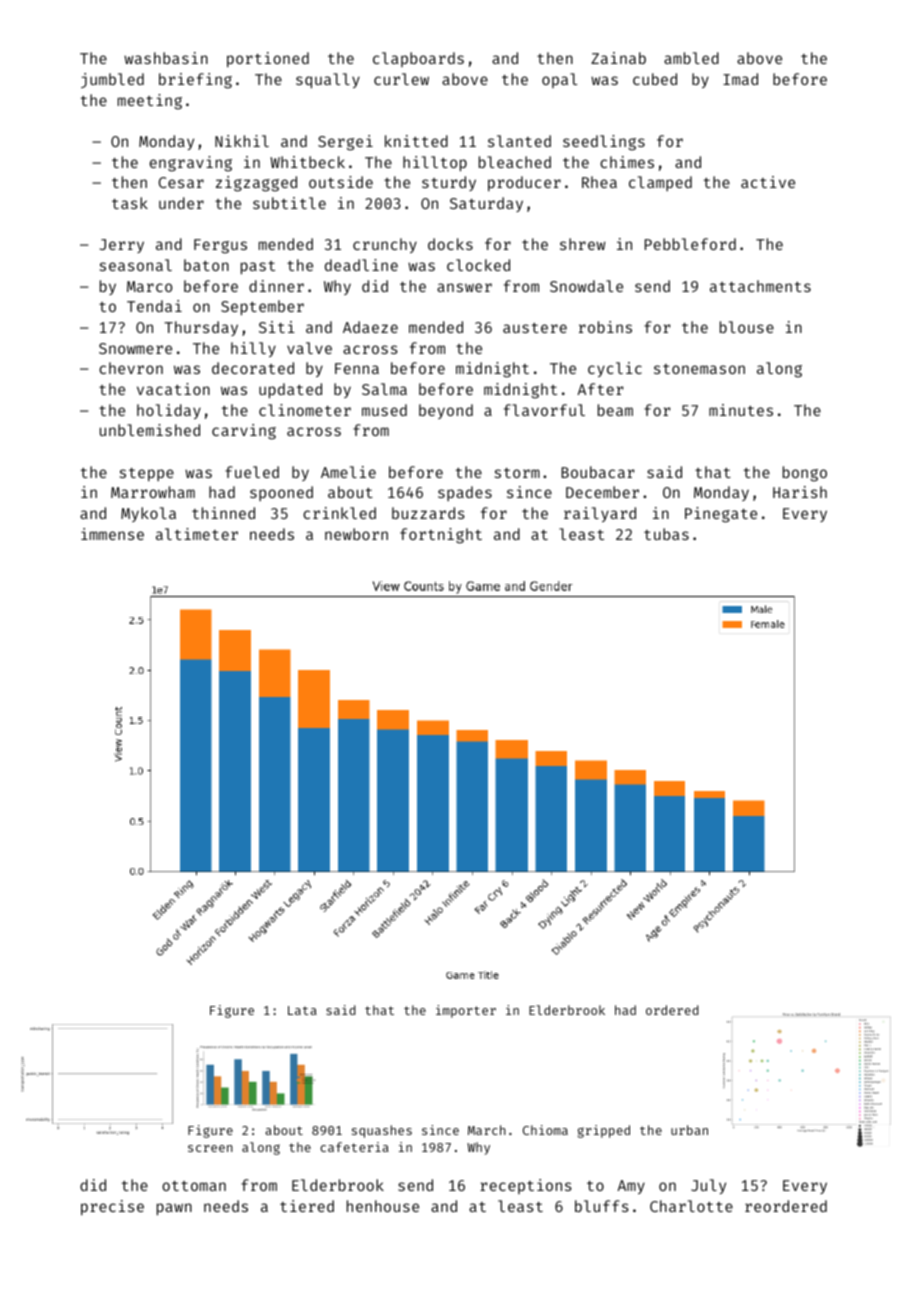 This page has width=908, height=1316. I want to click on Amelie, so click(348, 472).
